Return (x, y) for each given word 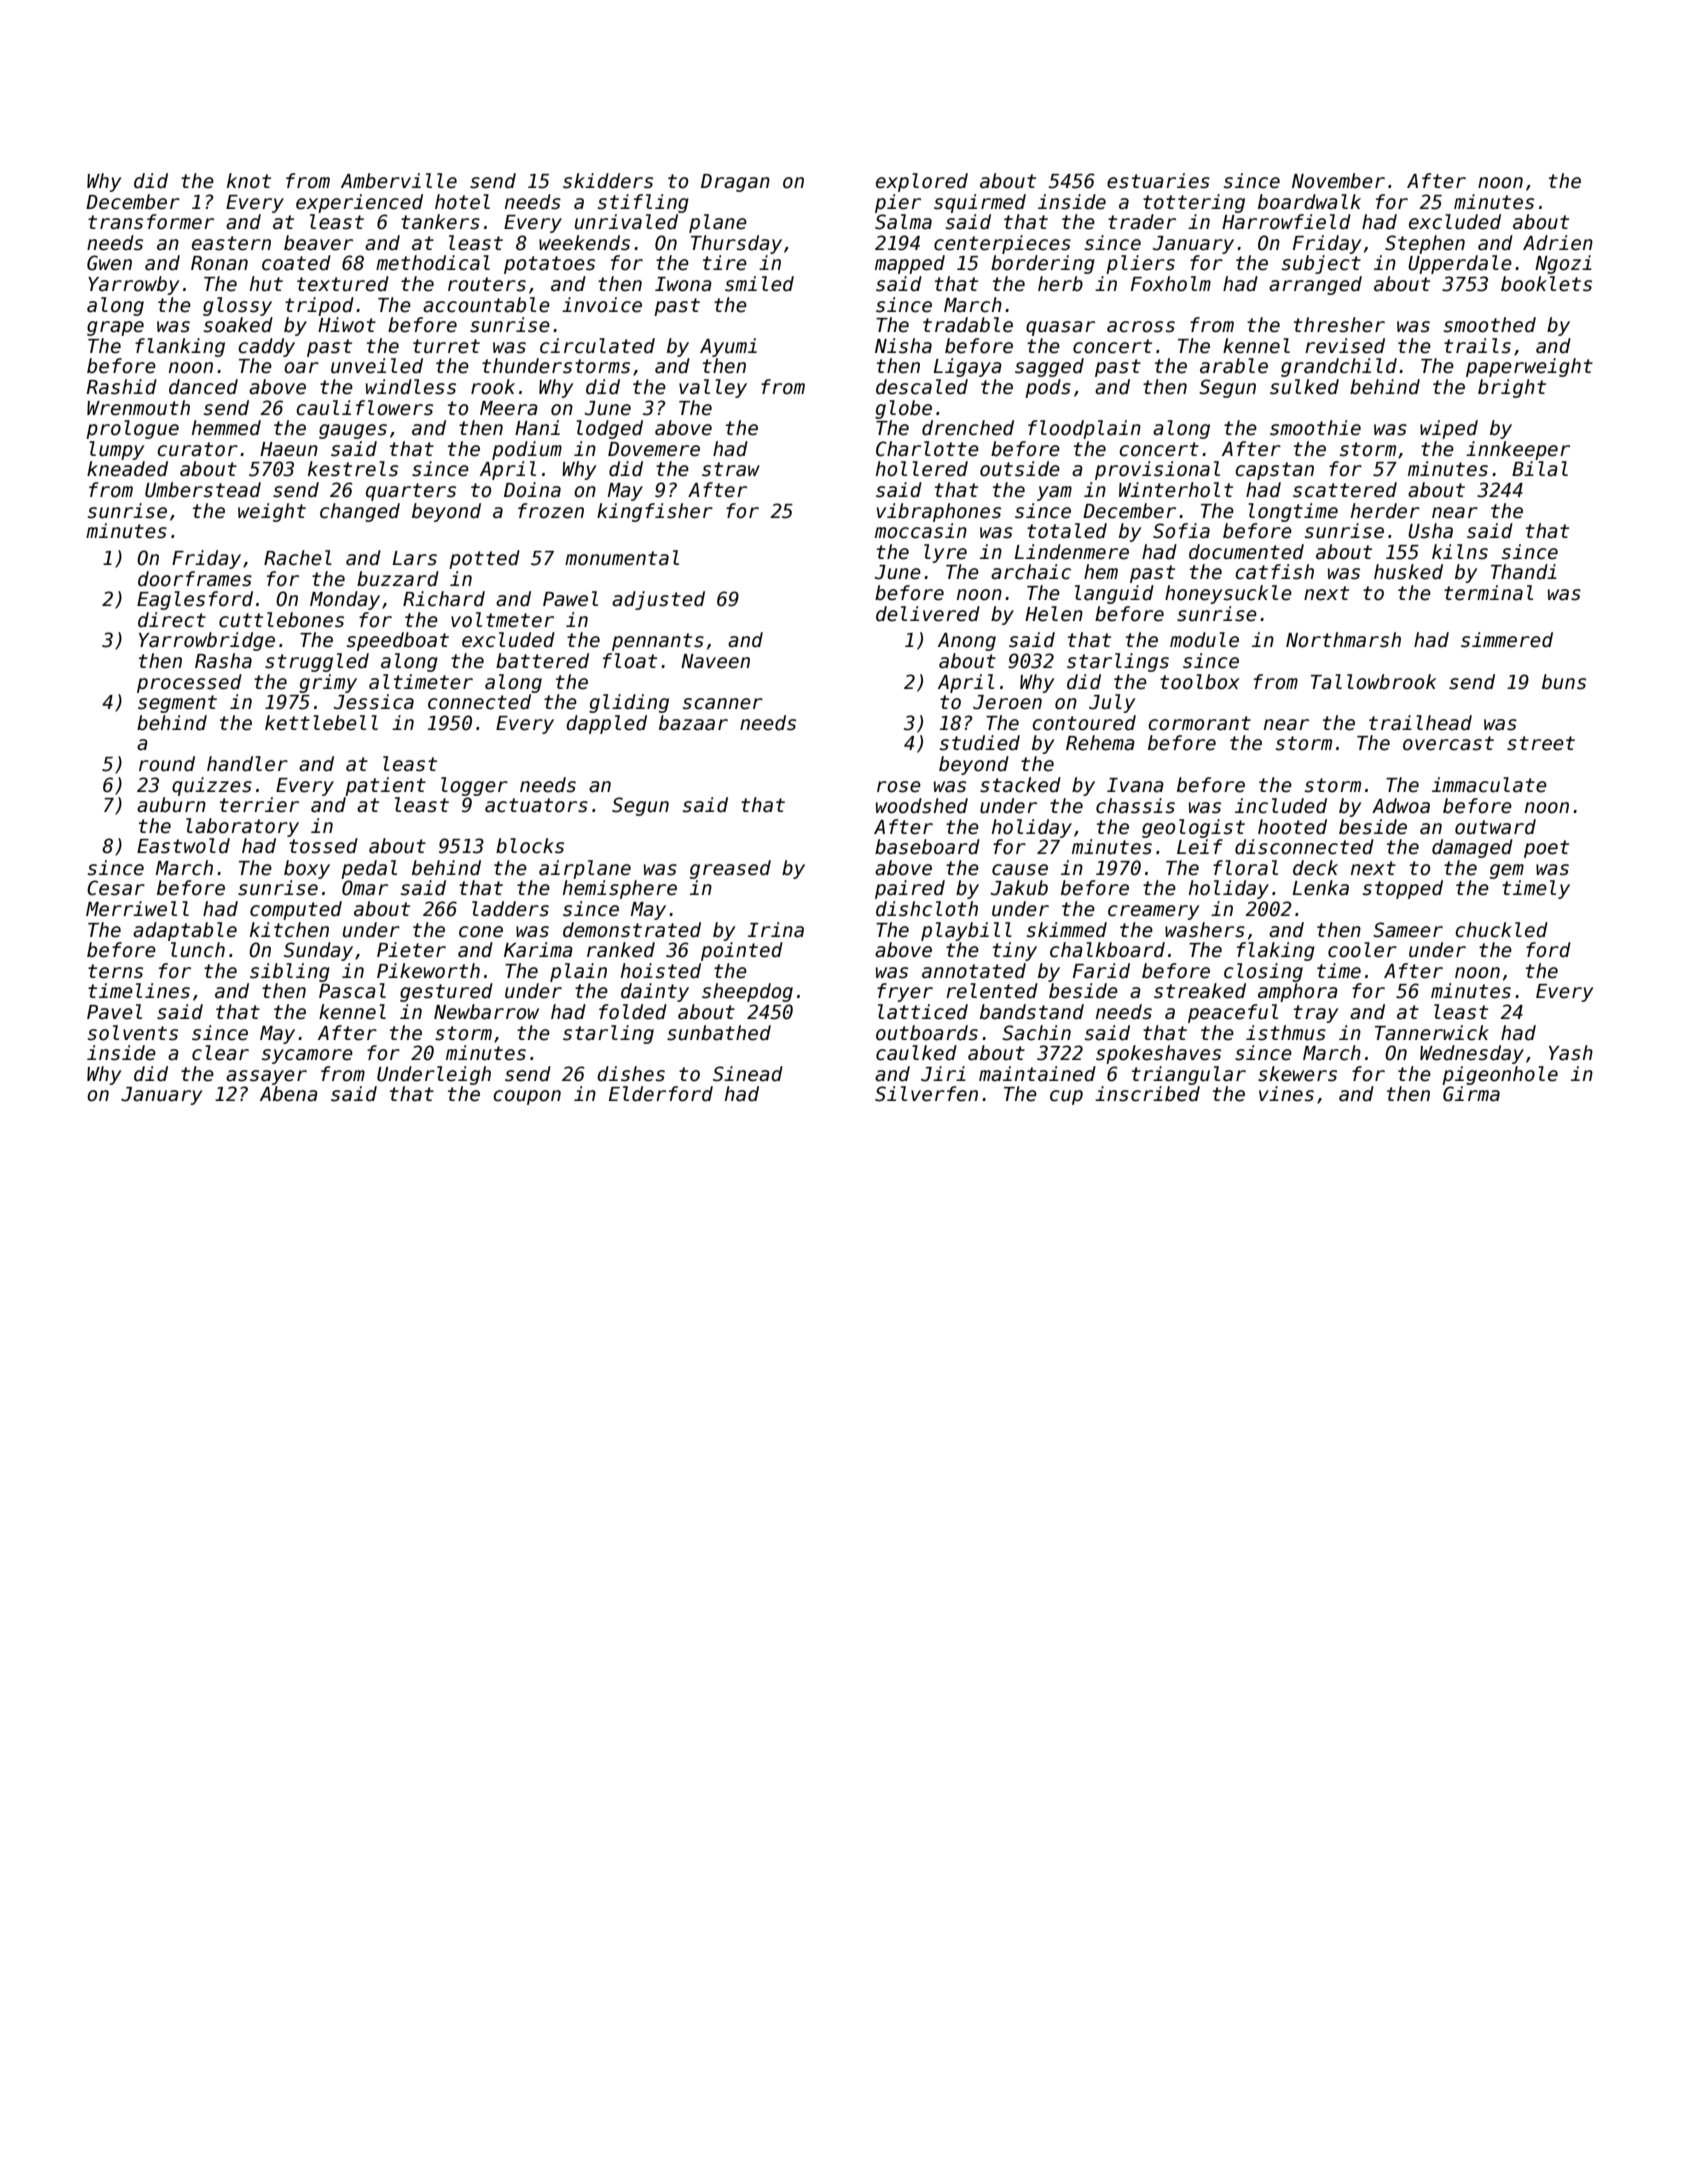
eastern (231, 243)
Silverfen (926, 1094)
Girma (1471, 1094)
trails (1477, 346)
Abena (289, 1094)
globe (903, 409)
